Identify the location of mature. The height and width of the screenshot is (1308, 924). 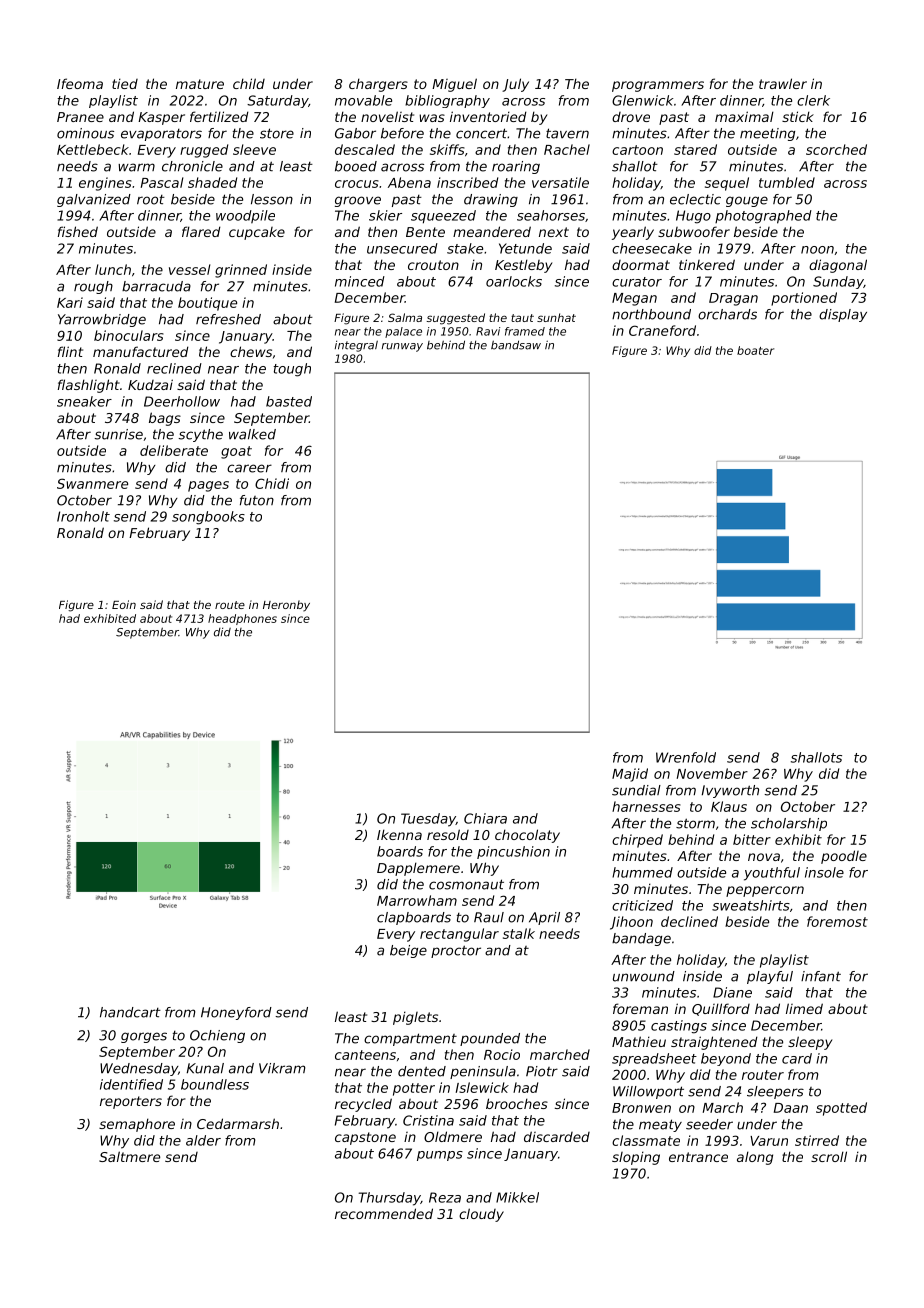
(200, 84).
